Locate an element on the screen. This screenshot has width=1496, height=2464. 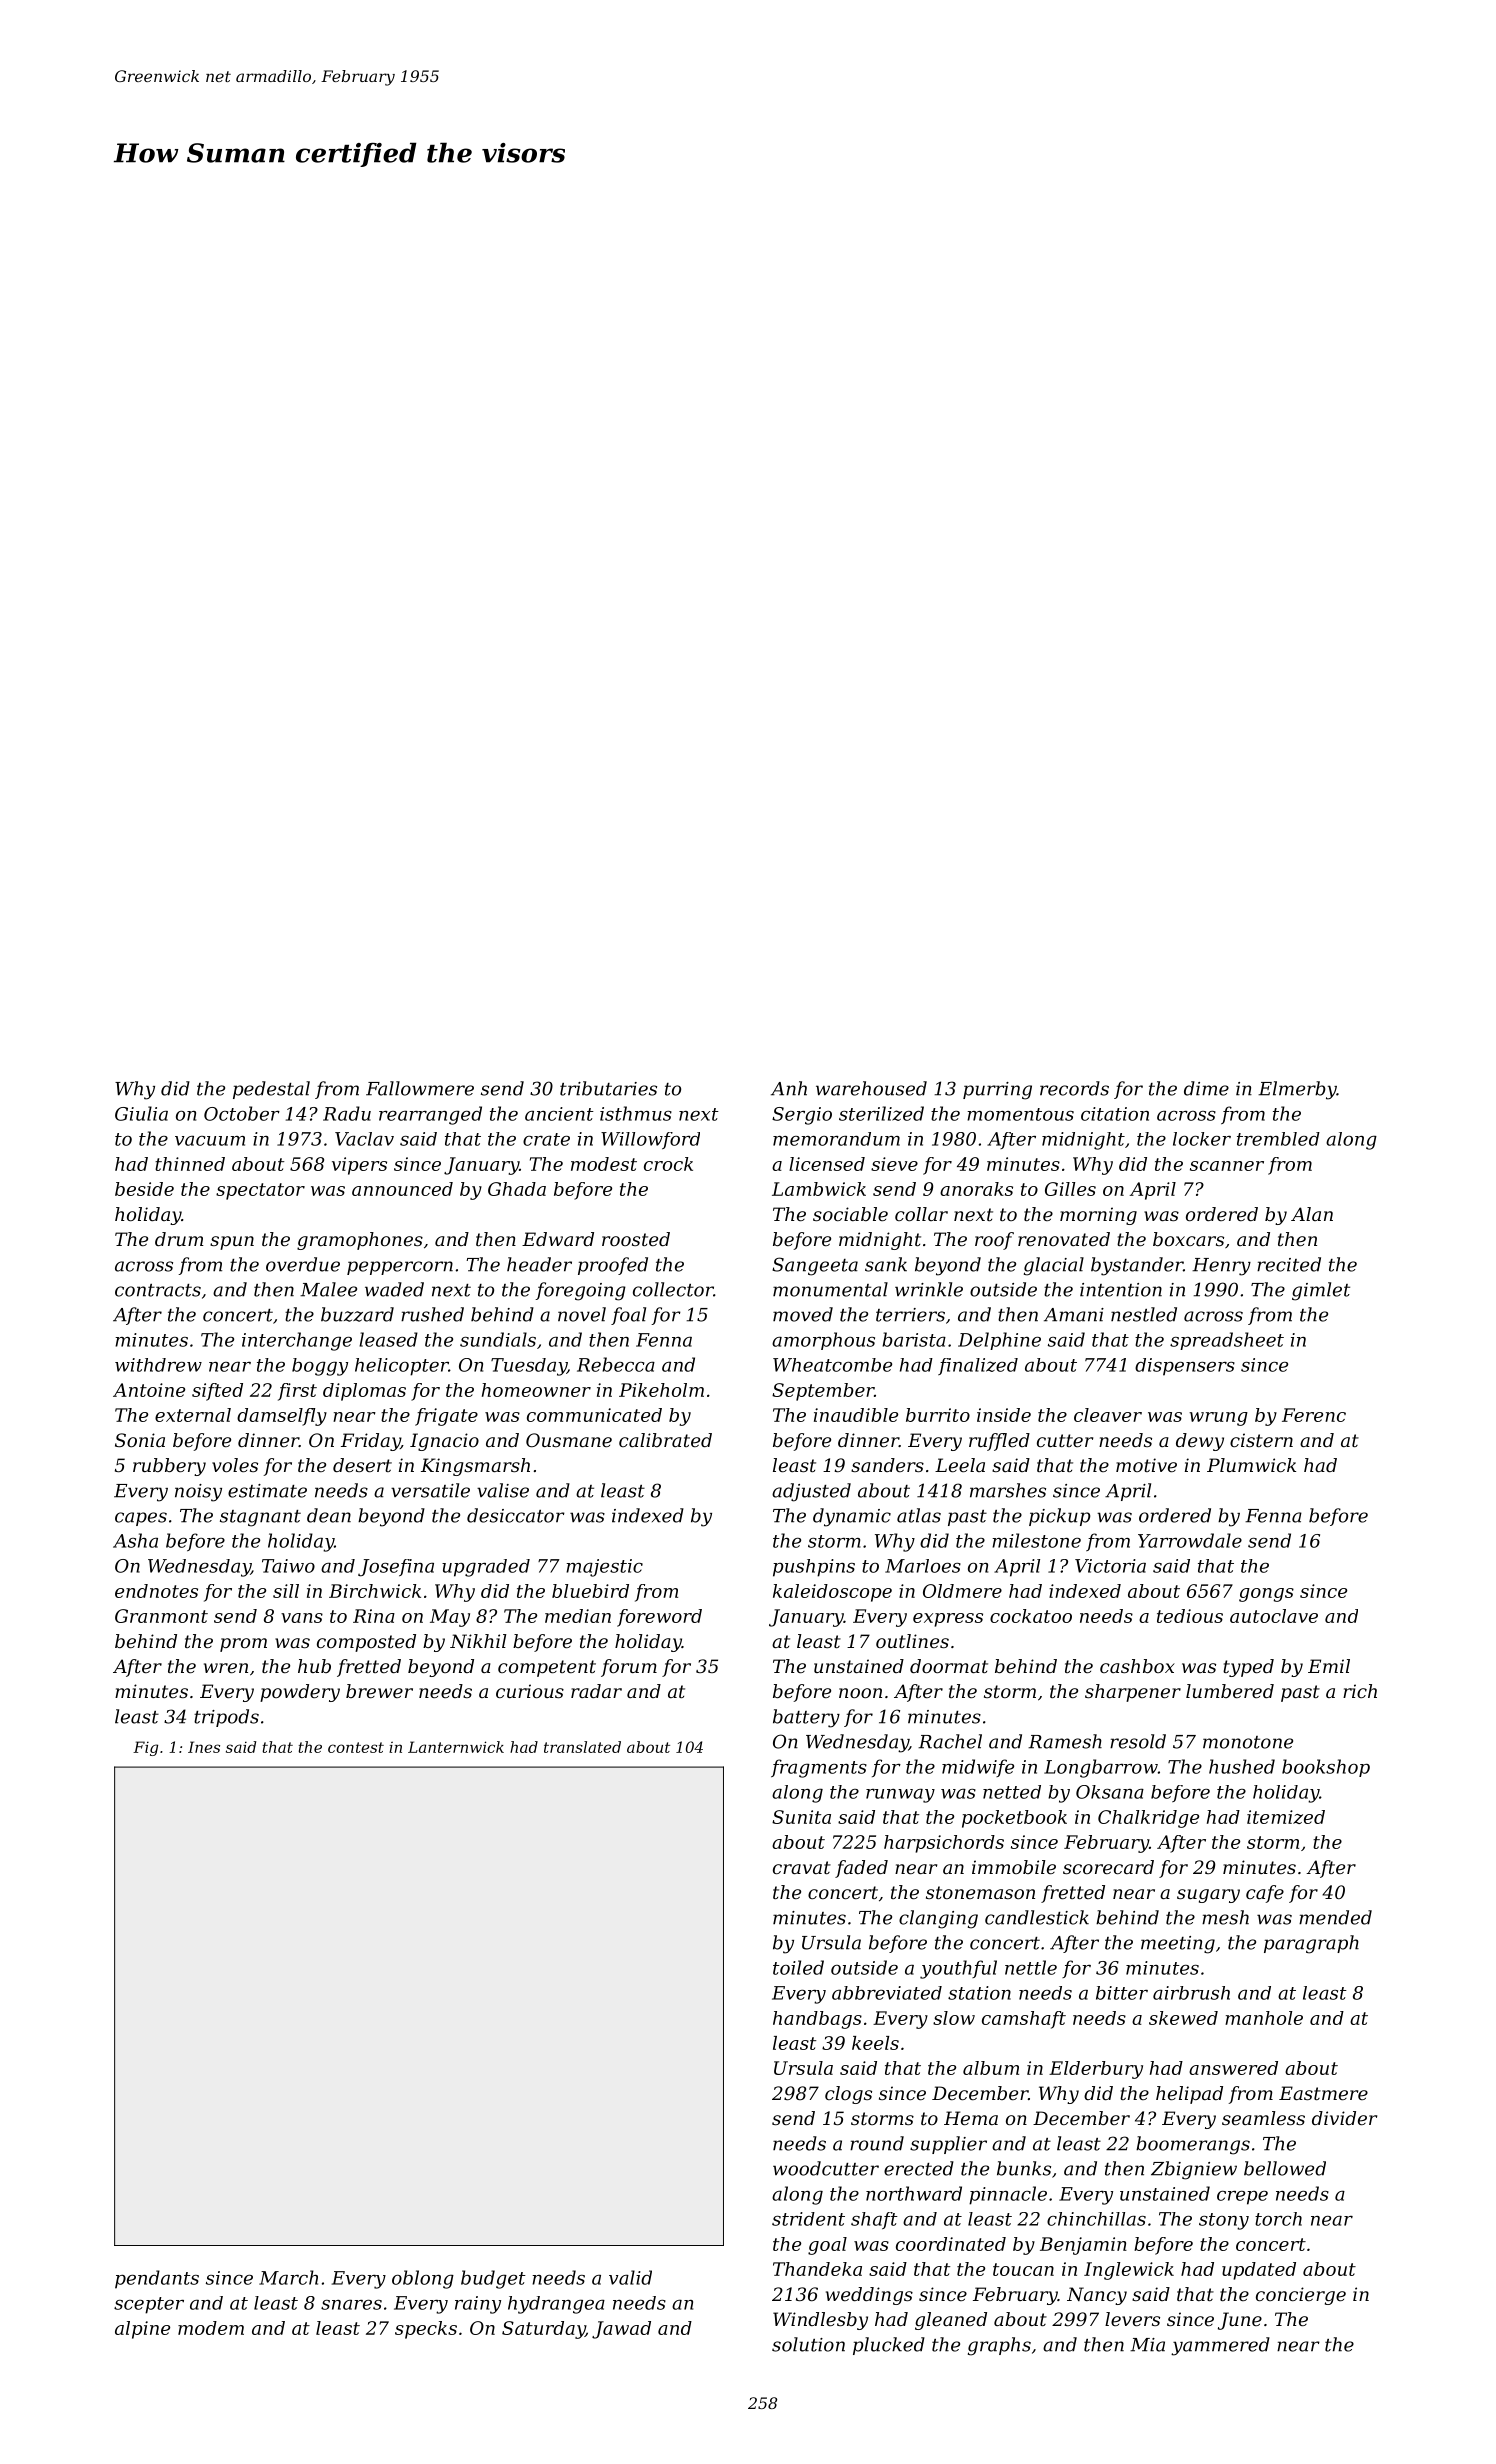
Sunita is located at coordinates (801, 1817).
